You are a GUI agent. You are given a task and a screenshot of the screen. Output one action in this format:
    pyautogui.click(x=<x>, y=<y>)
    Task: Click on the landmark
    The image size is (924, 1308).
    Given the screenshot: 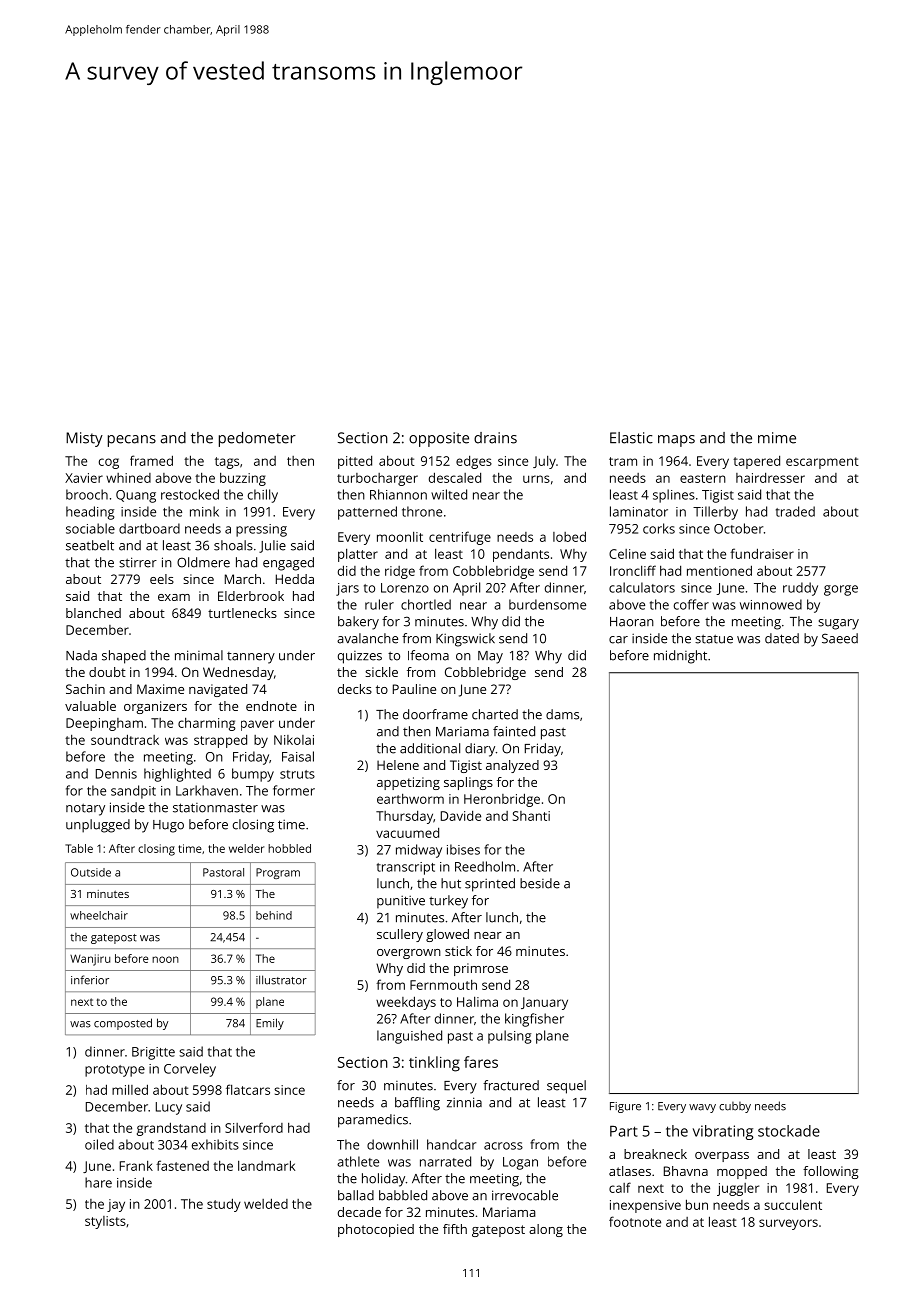 What is the action you would take?
    pyautogui.click(x=266, y=1165)
